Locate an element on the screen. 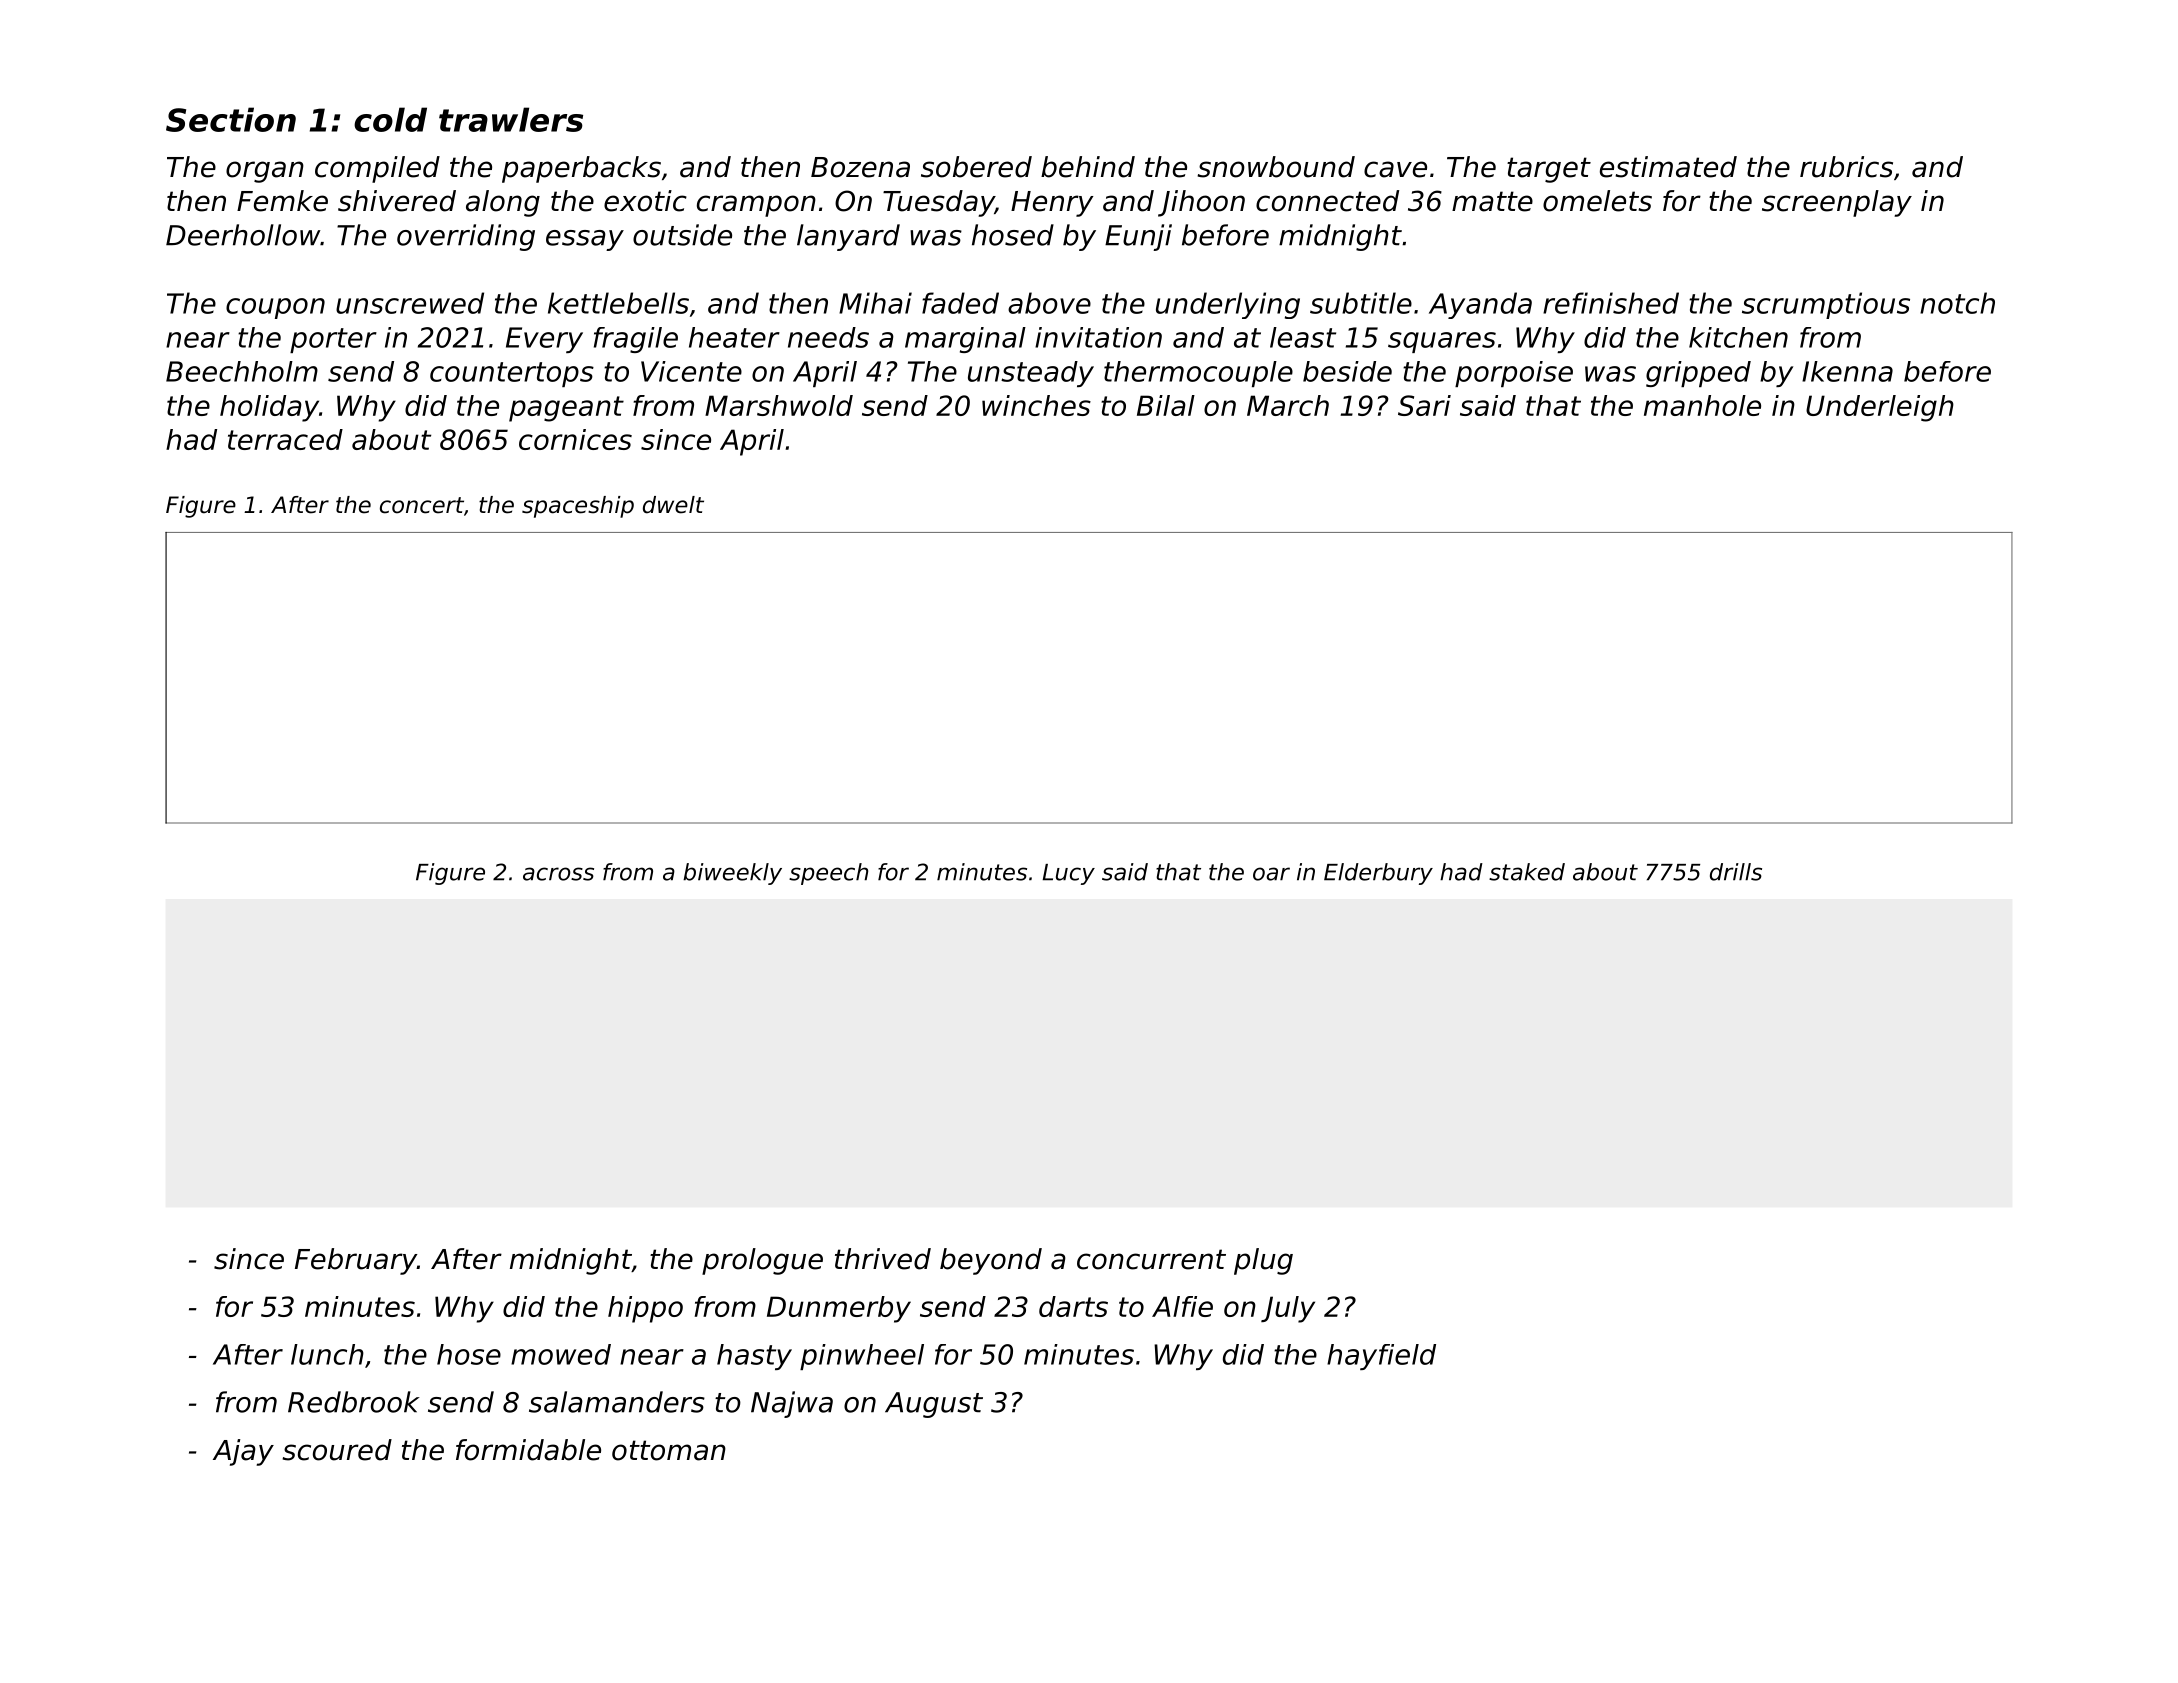 The width and height of the screenshot is (2178, 1683). Alfie is located at coordinates (1182, 1306).
